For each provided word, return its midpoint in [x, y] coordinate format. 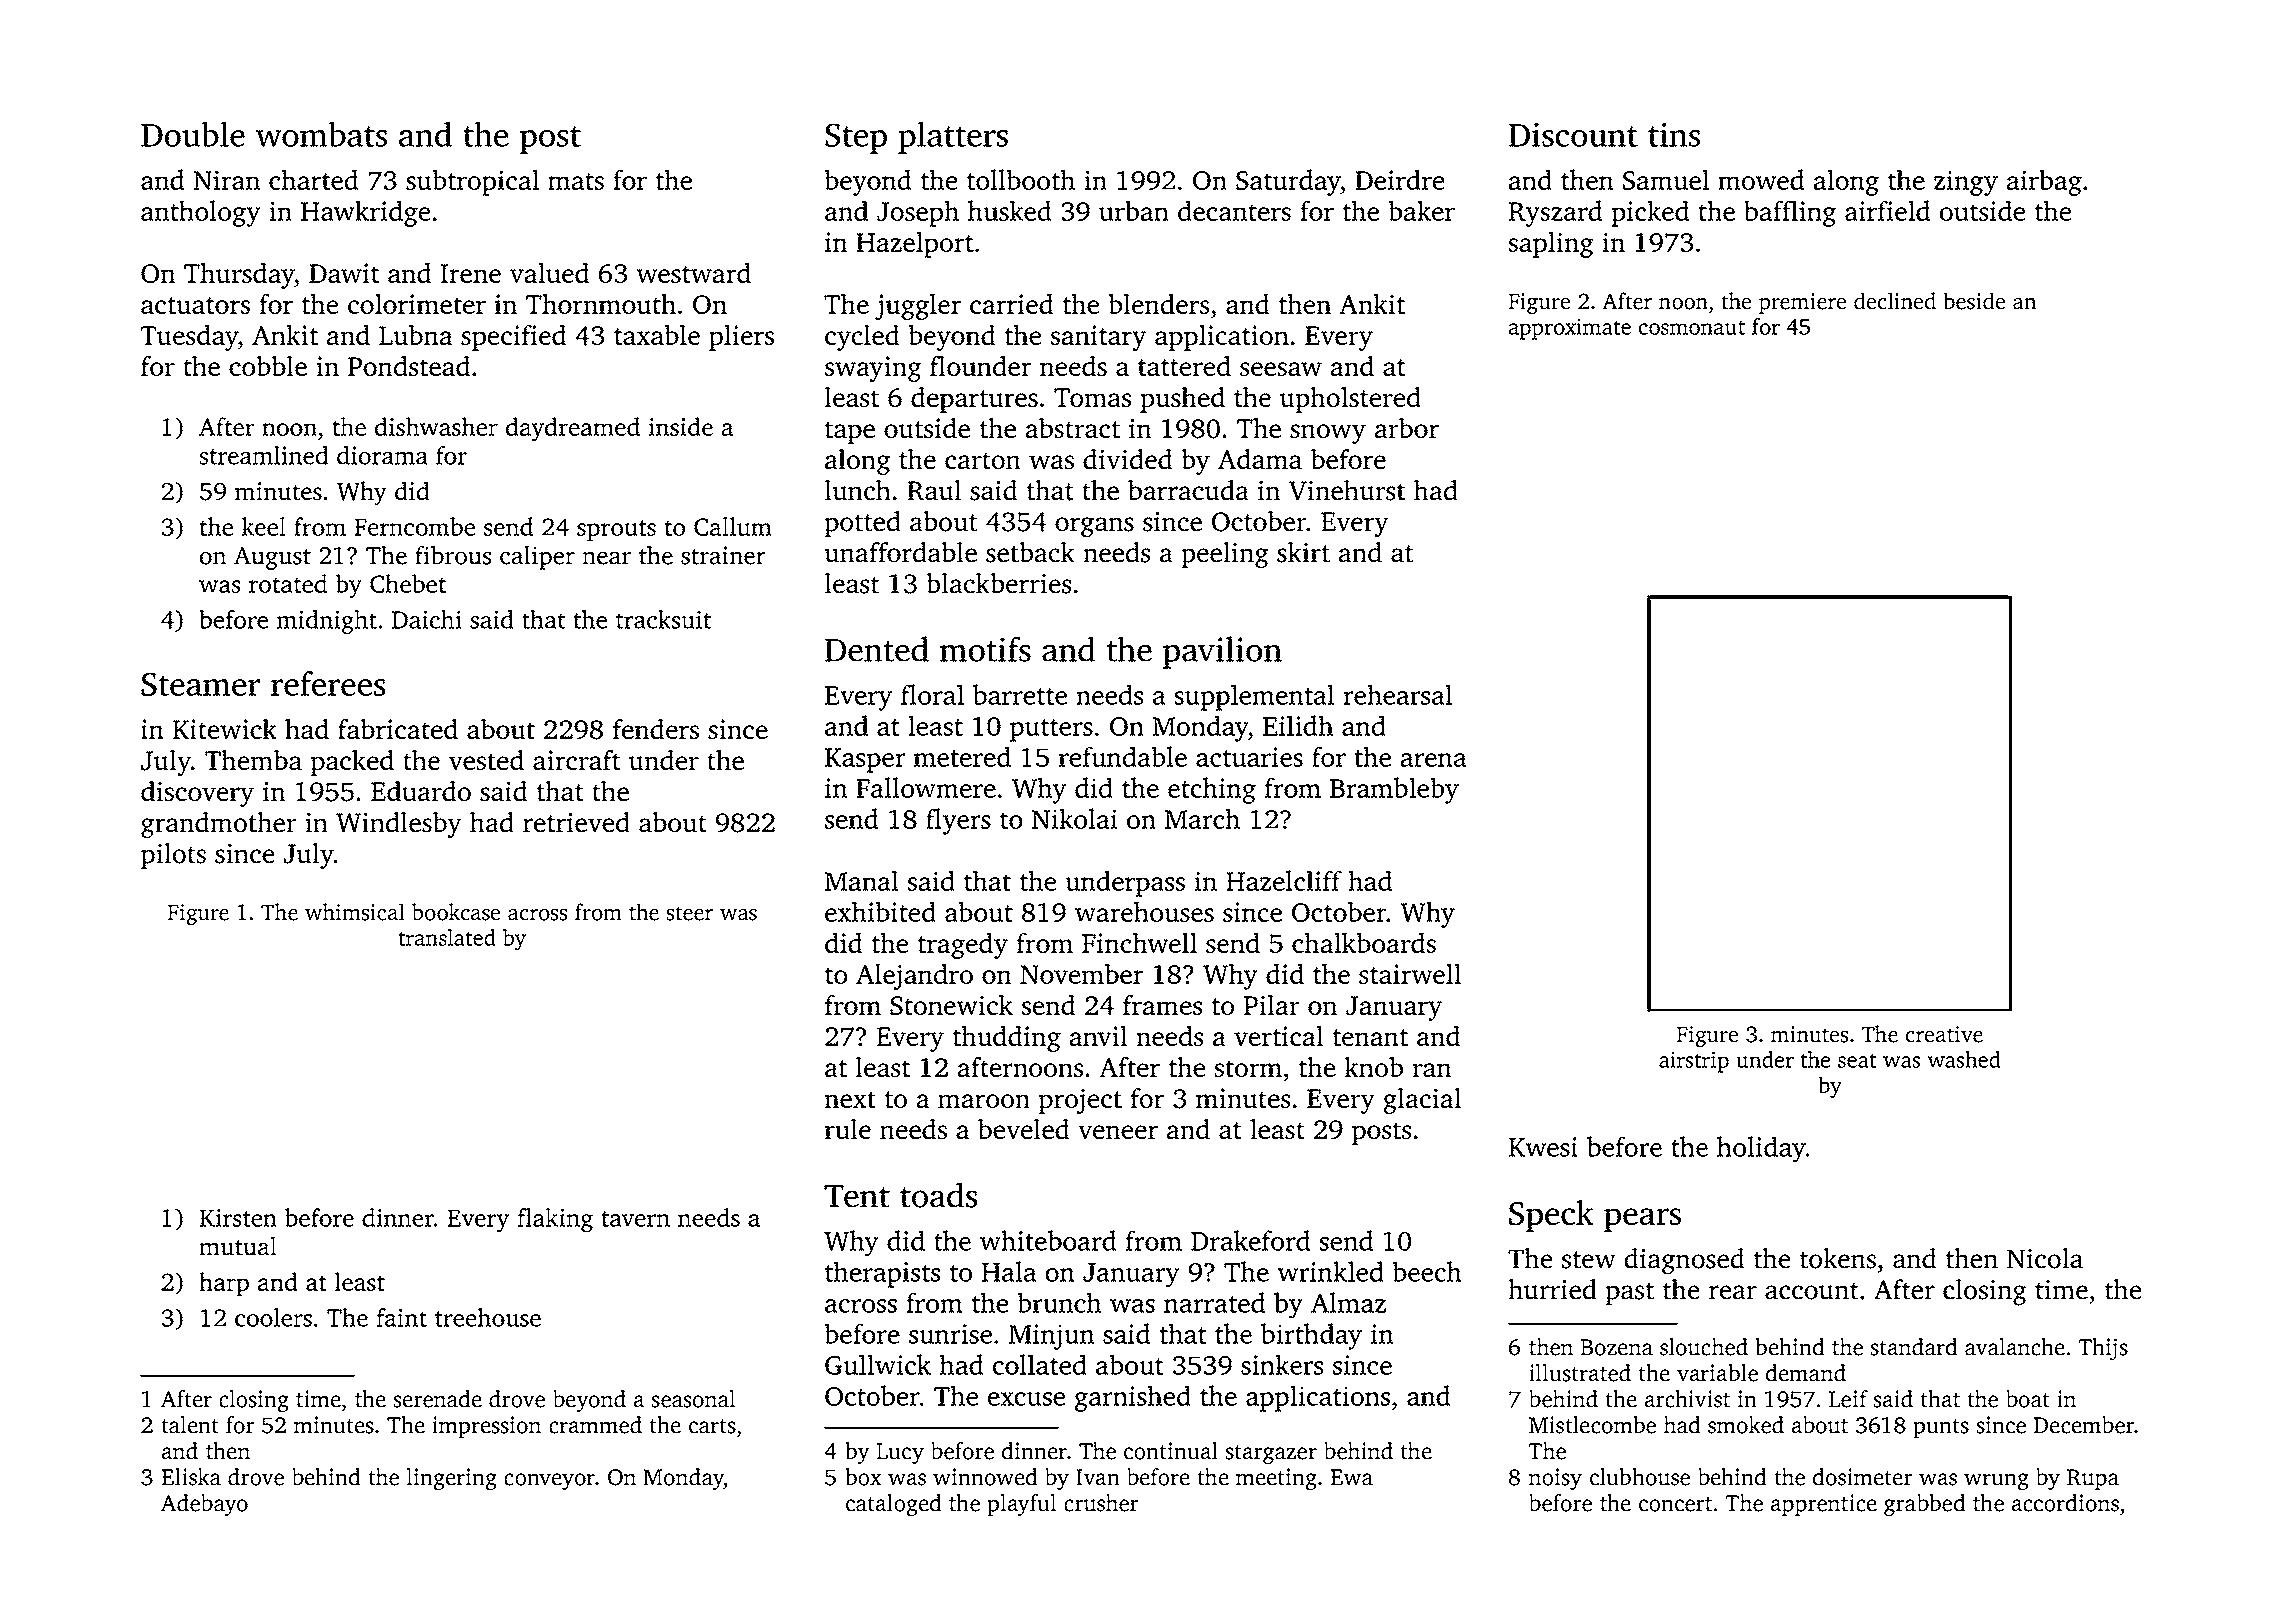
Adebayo [204, 1505]
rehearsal [1398, 694]
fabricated [398, 729]
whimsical [355, 912]
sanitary [1098, 338]
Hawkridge [365, 213]
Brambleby [1394, 790]
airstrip [1694, 1062]
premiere [1802, 303]
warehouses [1144, 911]
